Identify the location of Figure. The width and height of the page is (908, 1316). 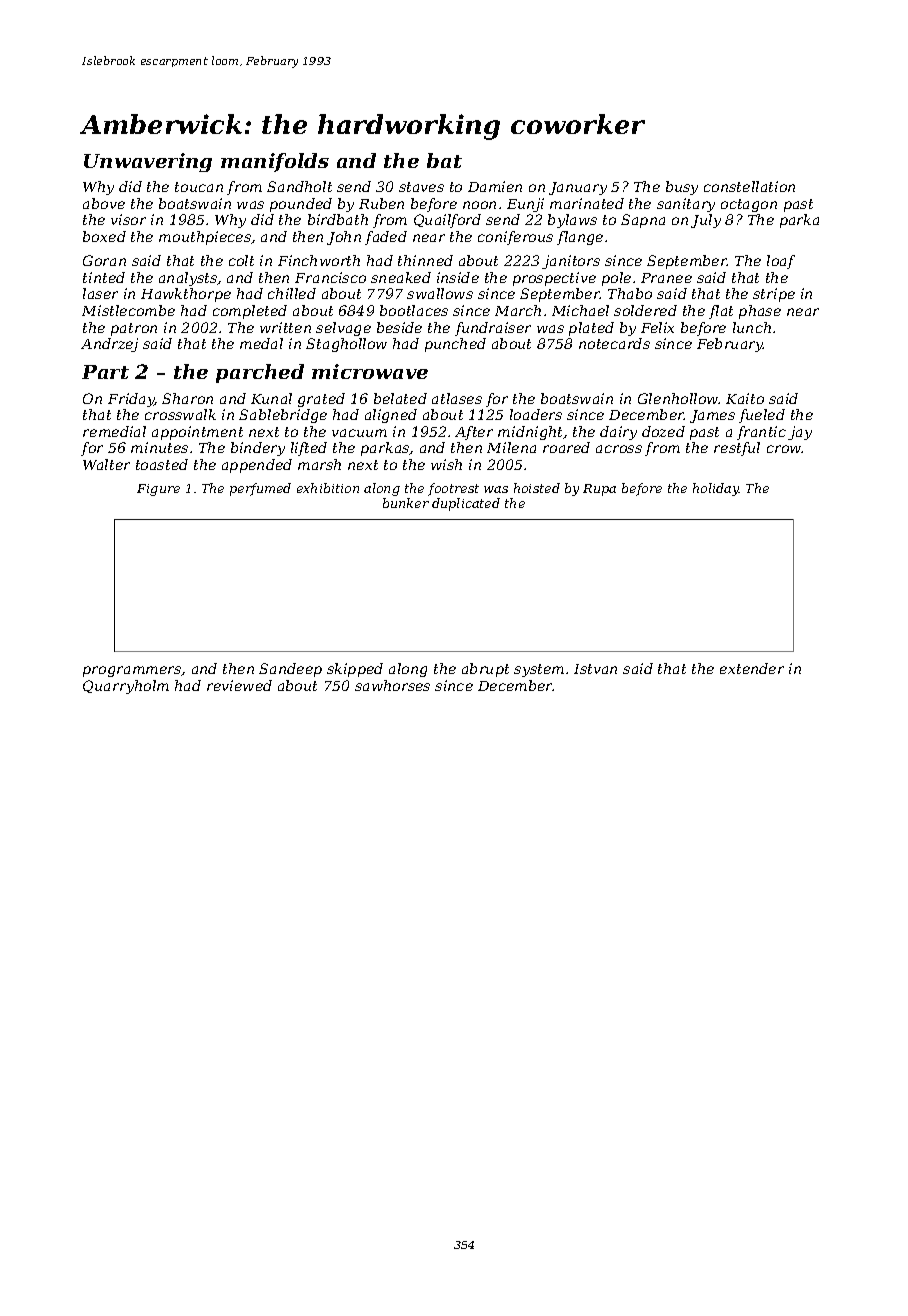
(158, 490).
